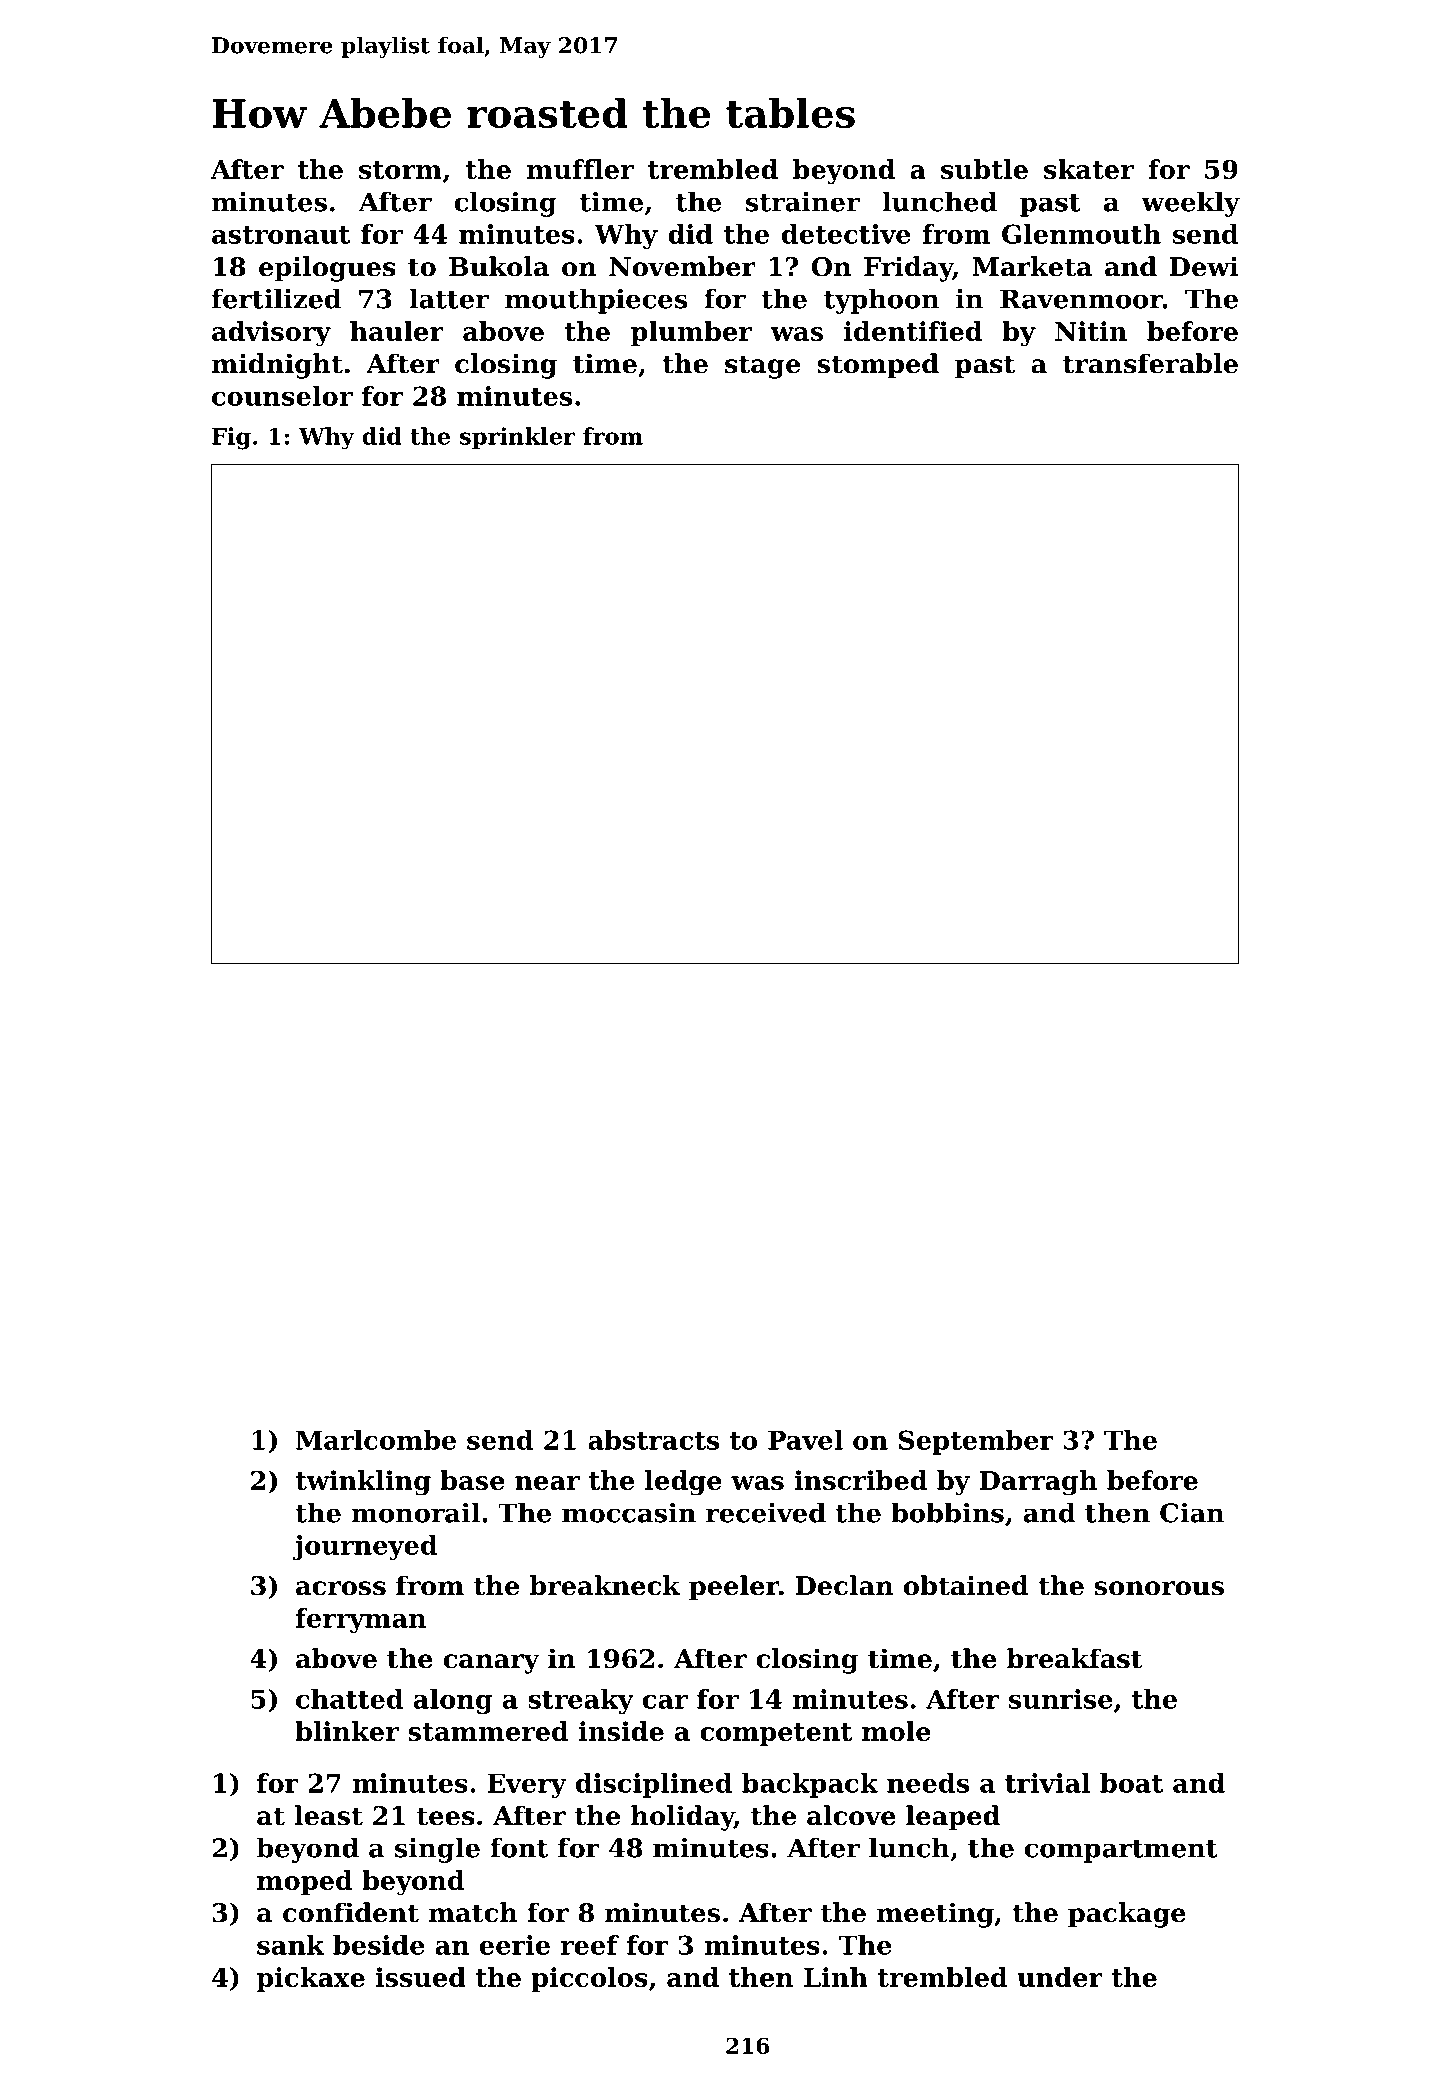 Image resolution: width=1450 pixels, height=2100 pixels. Describe the element at coordinates (653, 1440) in the screenshot. I see `abstracts` at that location.
